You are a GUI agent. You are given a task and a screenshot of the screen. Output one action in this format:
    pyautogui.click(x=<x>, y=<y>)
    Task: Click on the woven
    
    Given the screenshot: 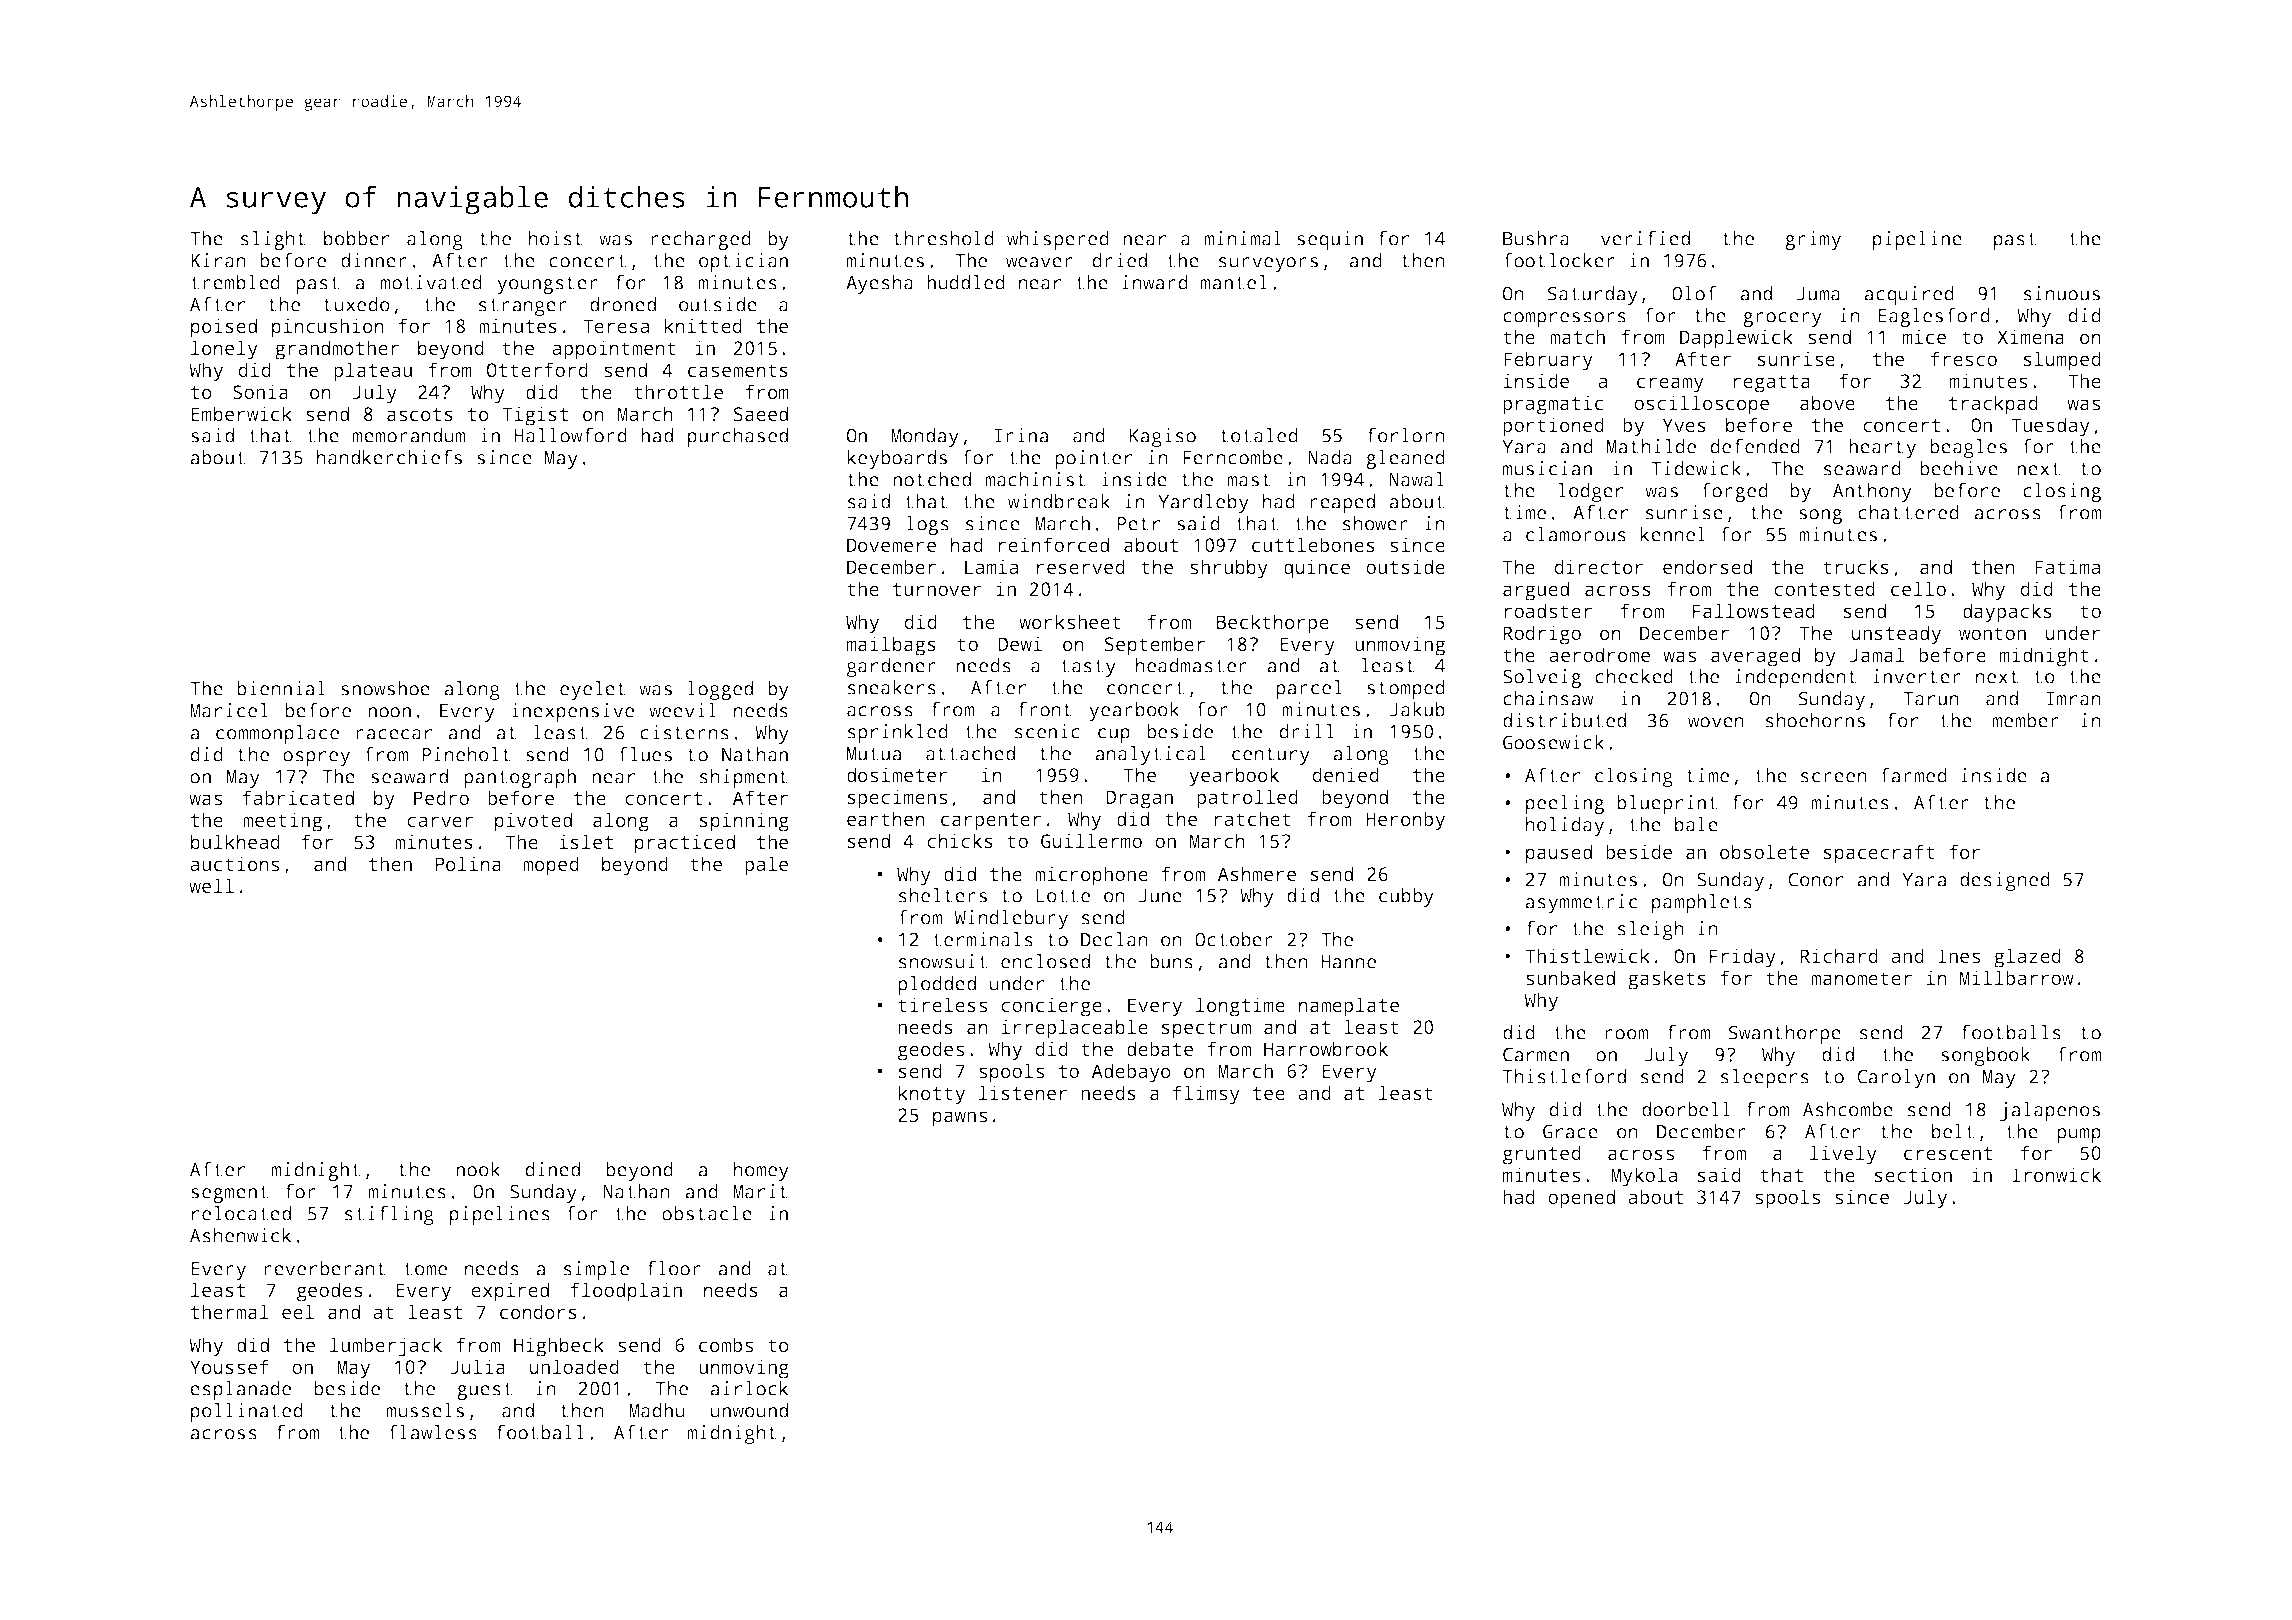 What is the action you would take?
    pyautogui.click(x=1716, y=722)
